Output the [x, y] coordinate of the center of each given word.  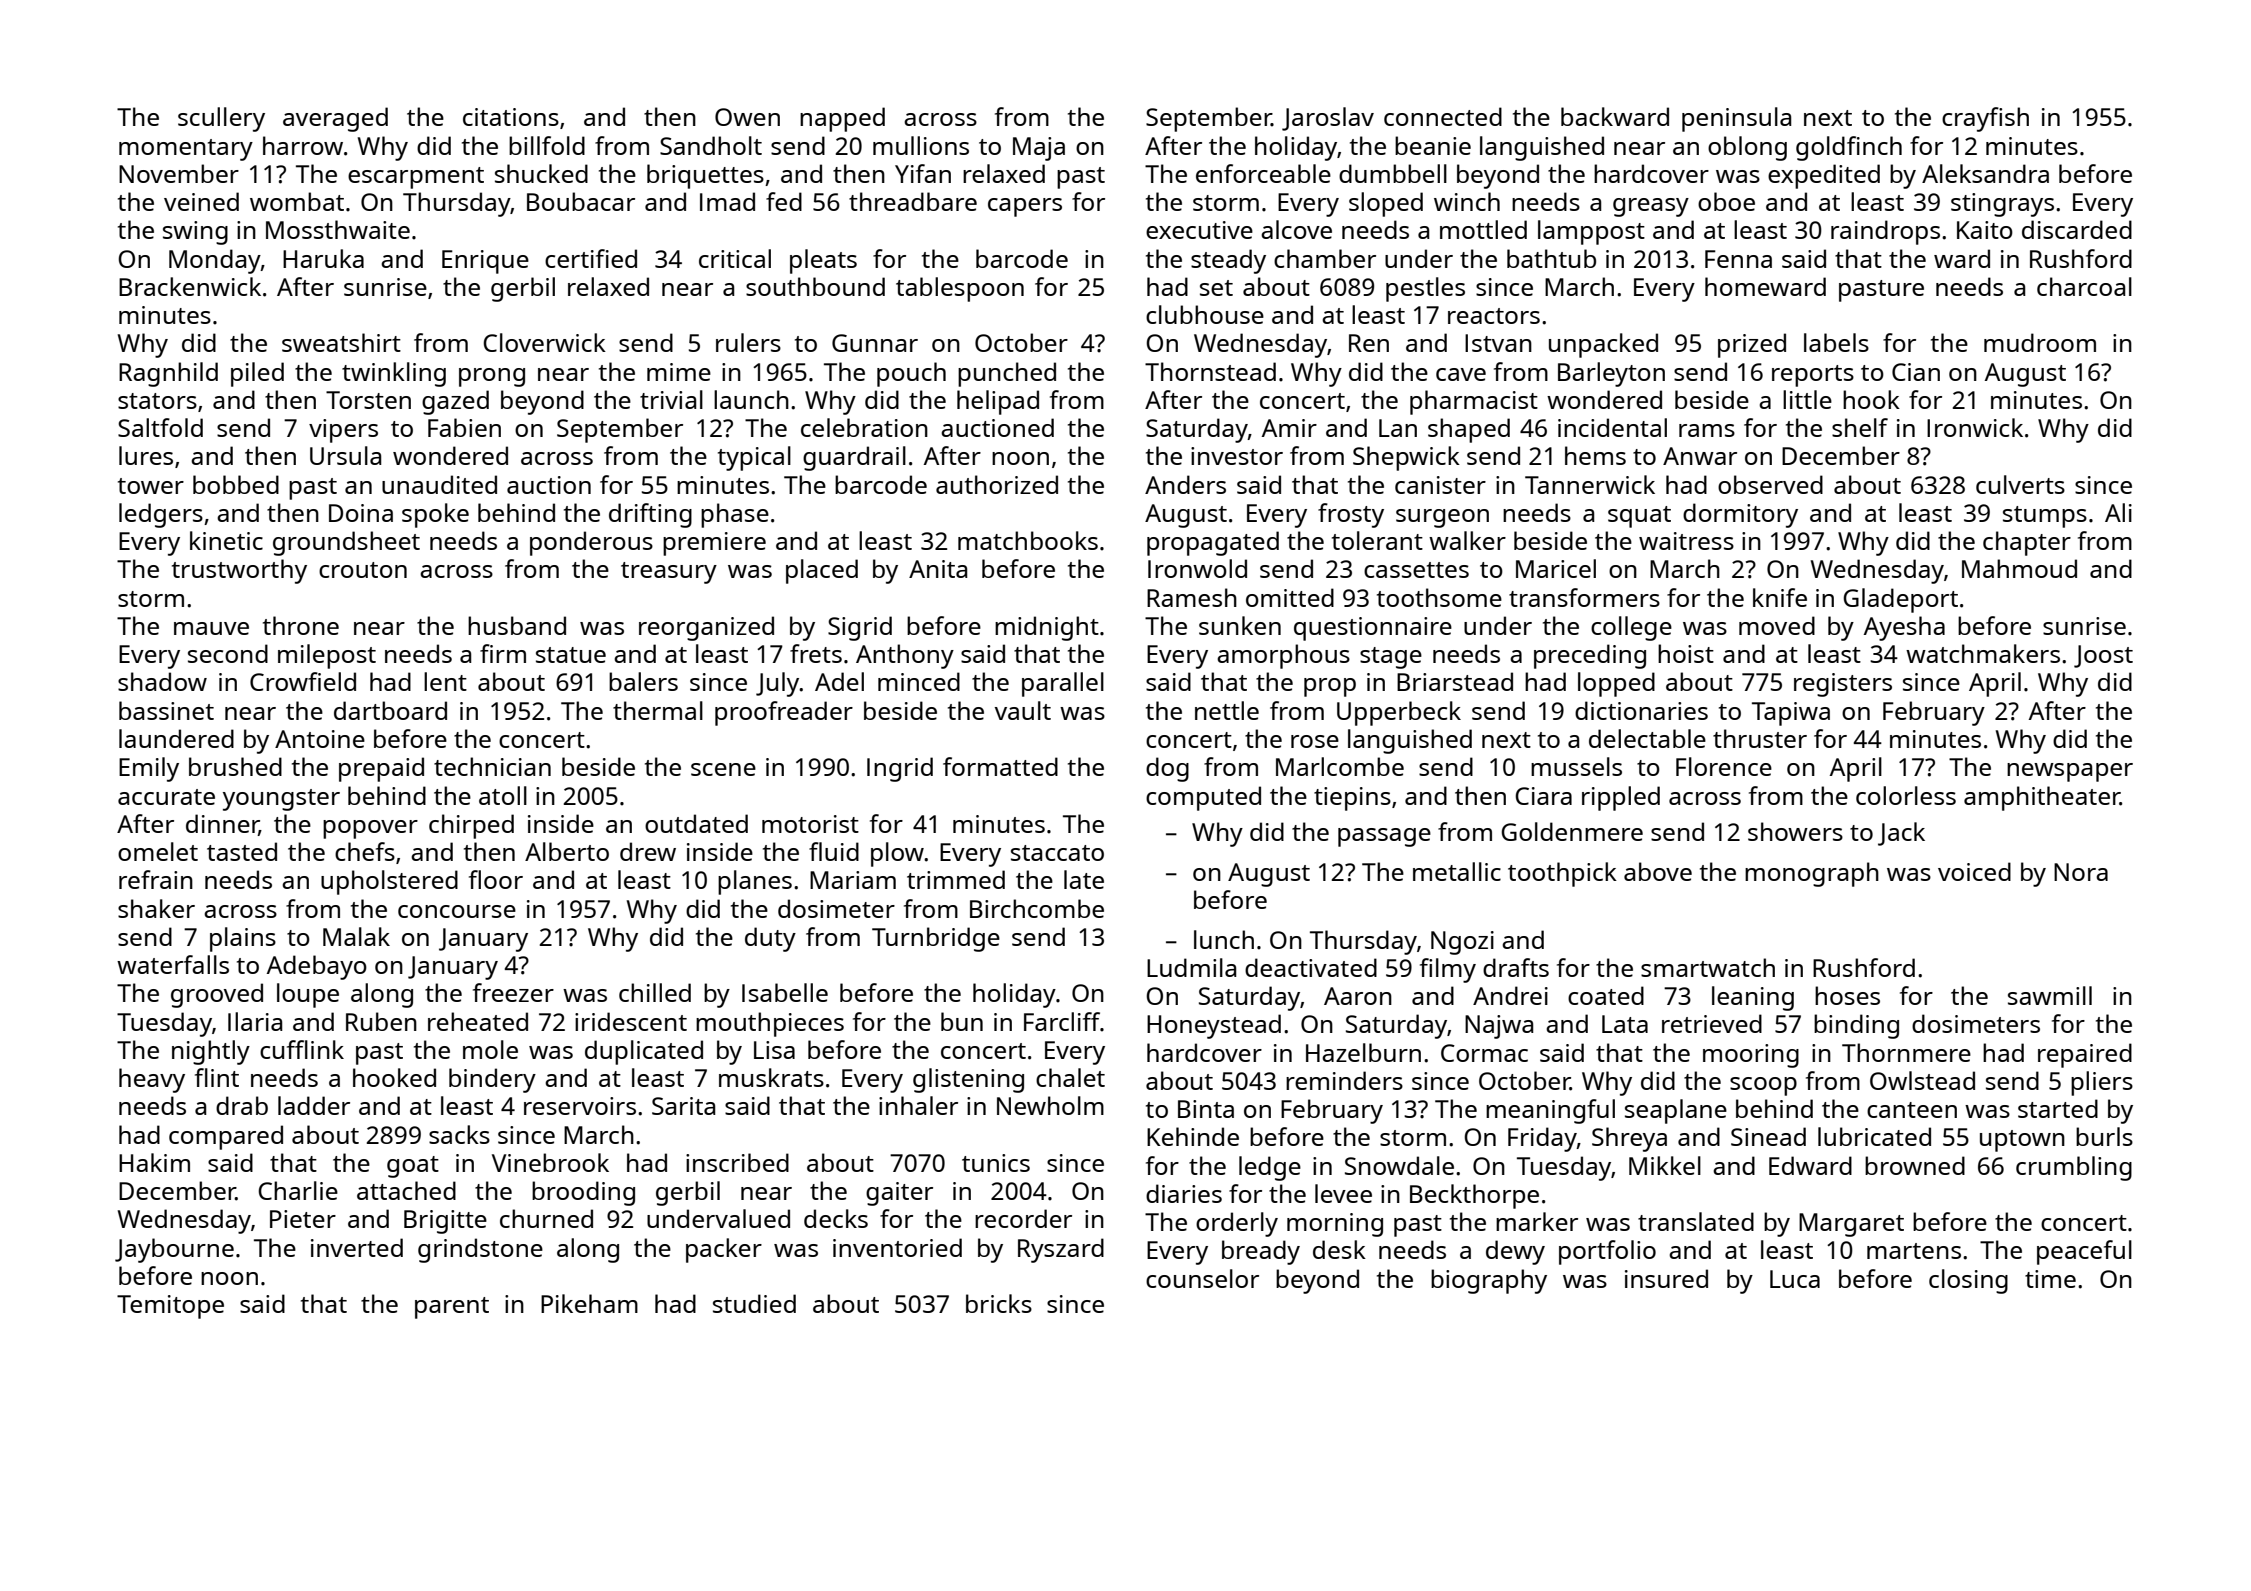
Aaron [1358, 996]
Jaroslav [1328, 119]
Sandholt [711, 145]
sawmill [2050, 995]
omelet [158, 851]
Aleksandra [1985, 173]
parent [452, 1308]
